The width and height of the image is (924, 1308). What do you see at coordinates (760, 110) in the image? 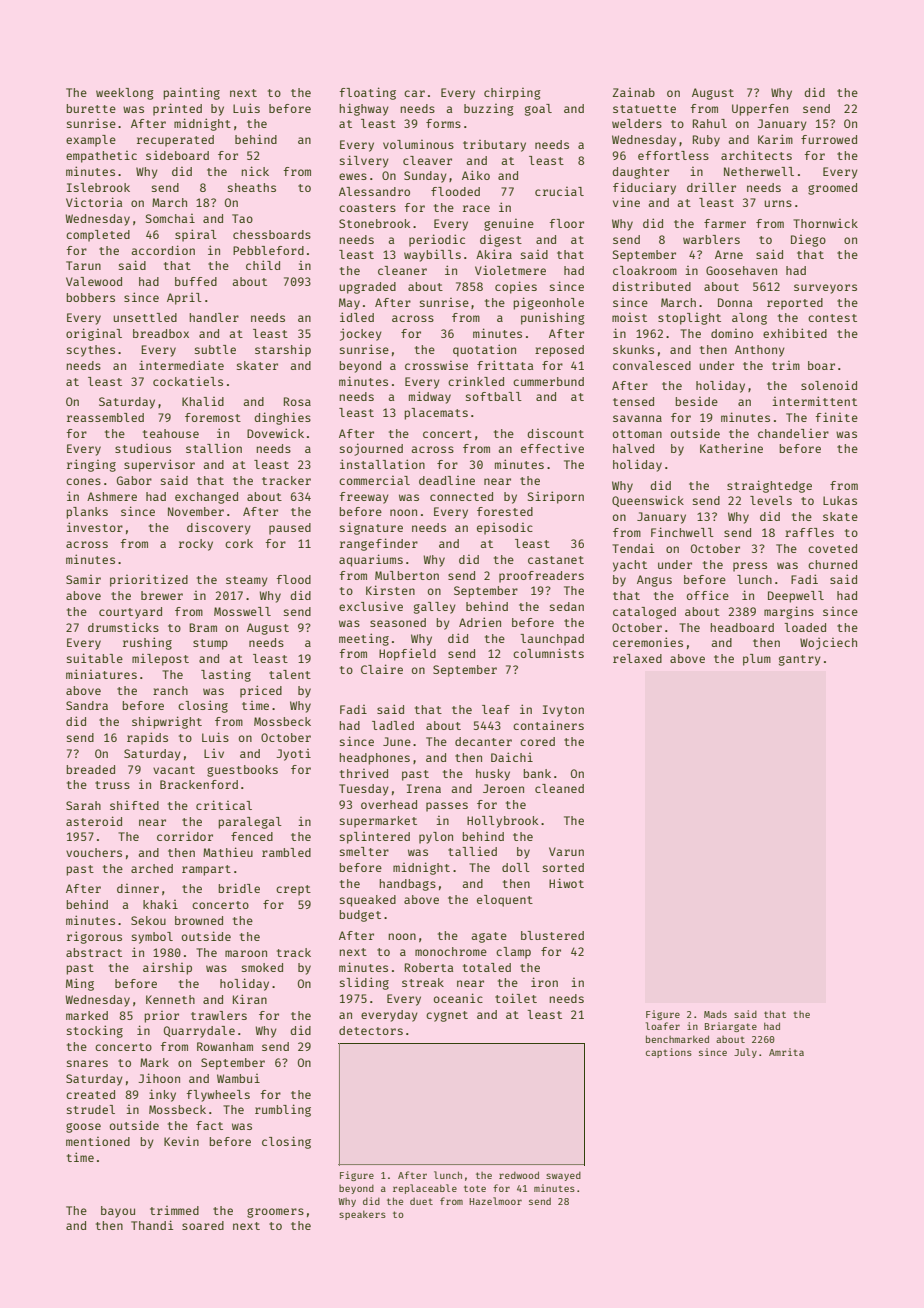
I see `Upperfen` at bounding box center [760, 110].
